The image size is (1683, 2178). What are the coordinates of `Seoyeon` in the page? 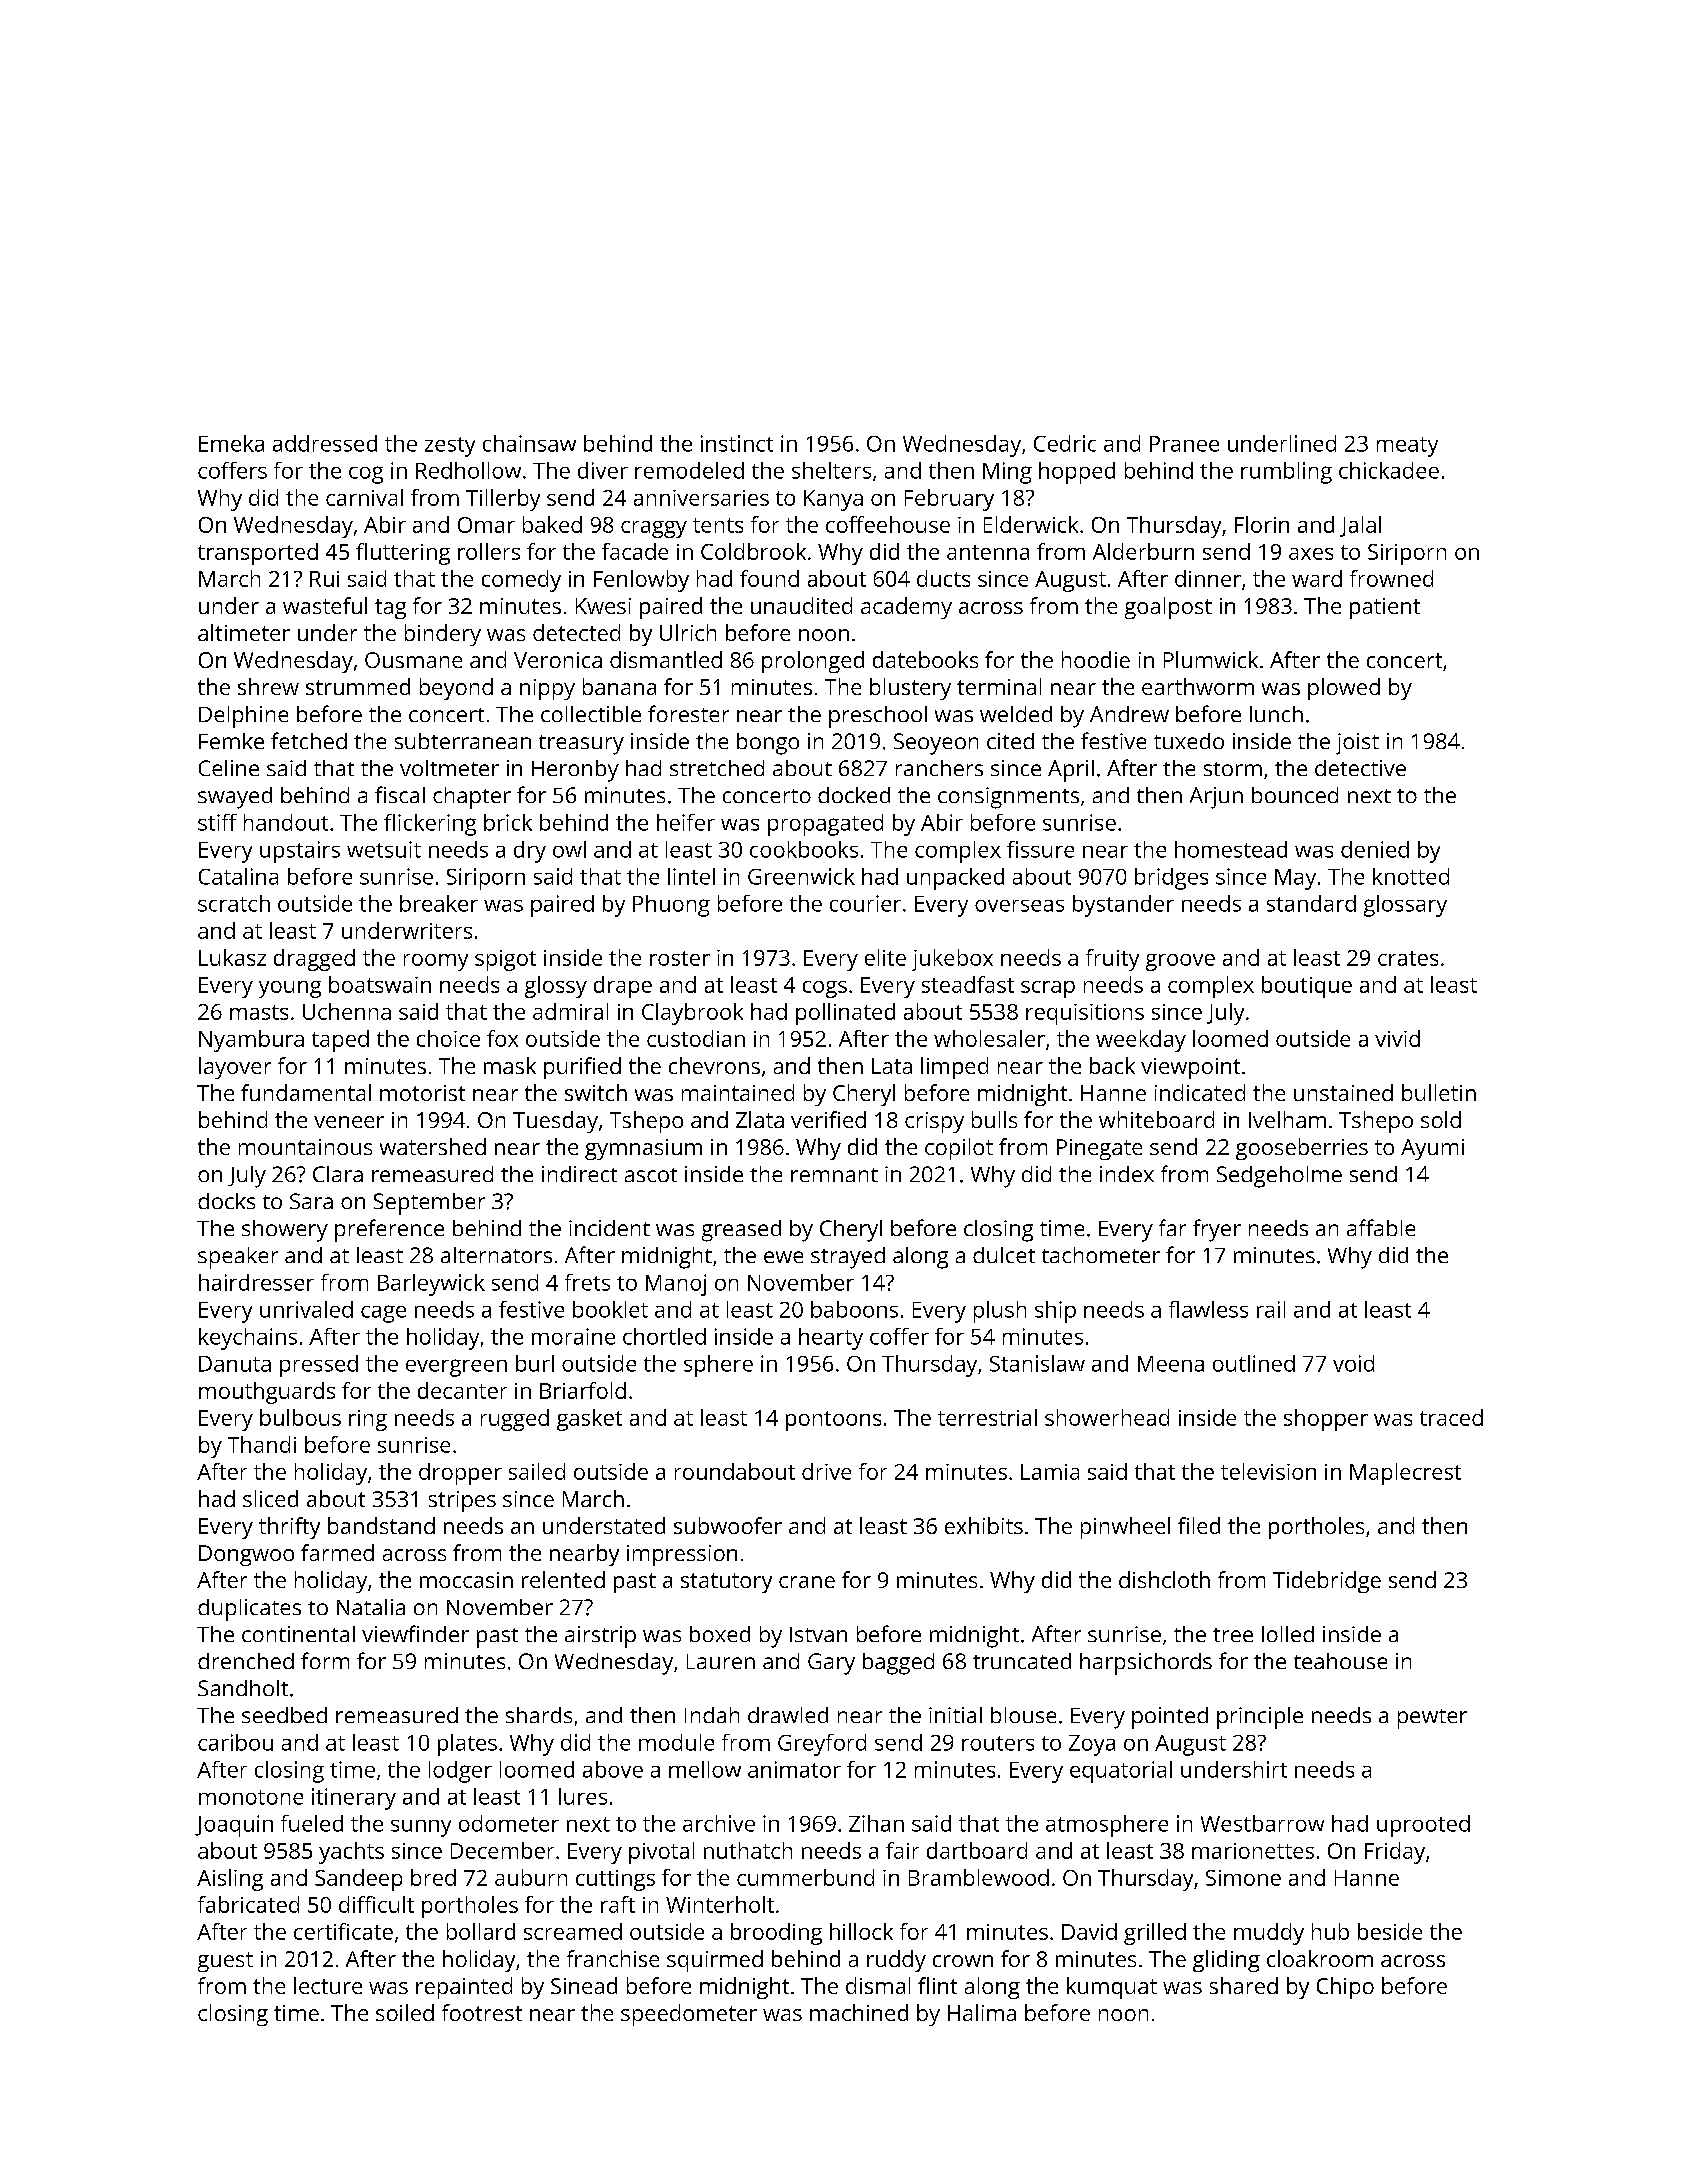 It's located at (936, 744).
